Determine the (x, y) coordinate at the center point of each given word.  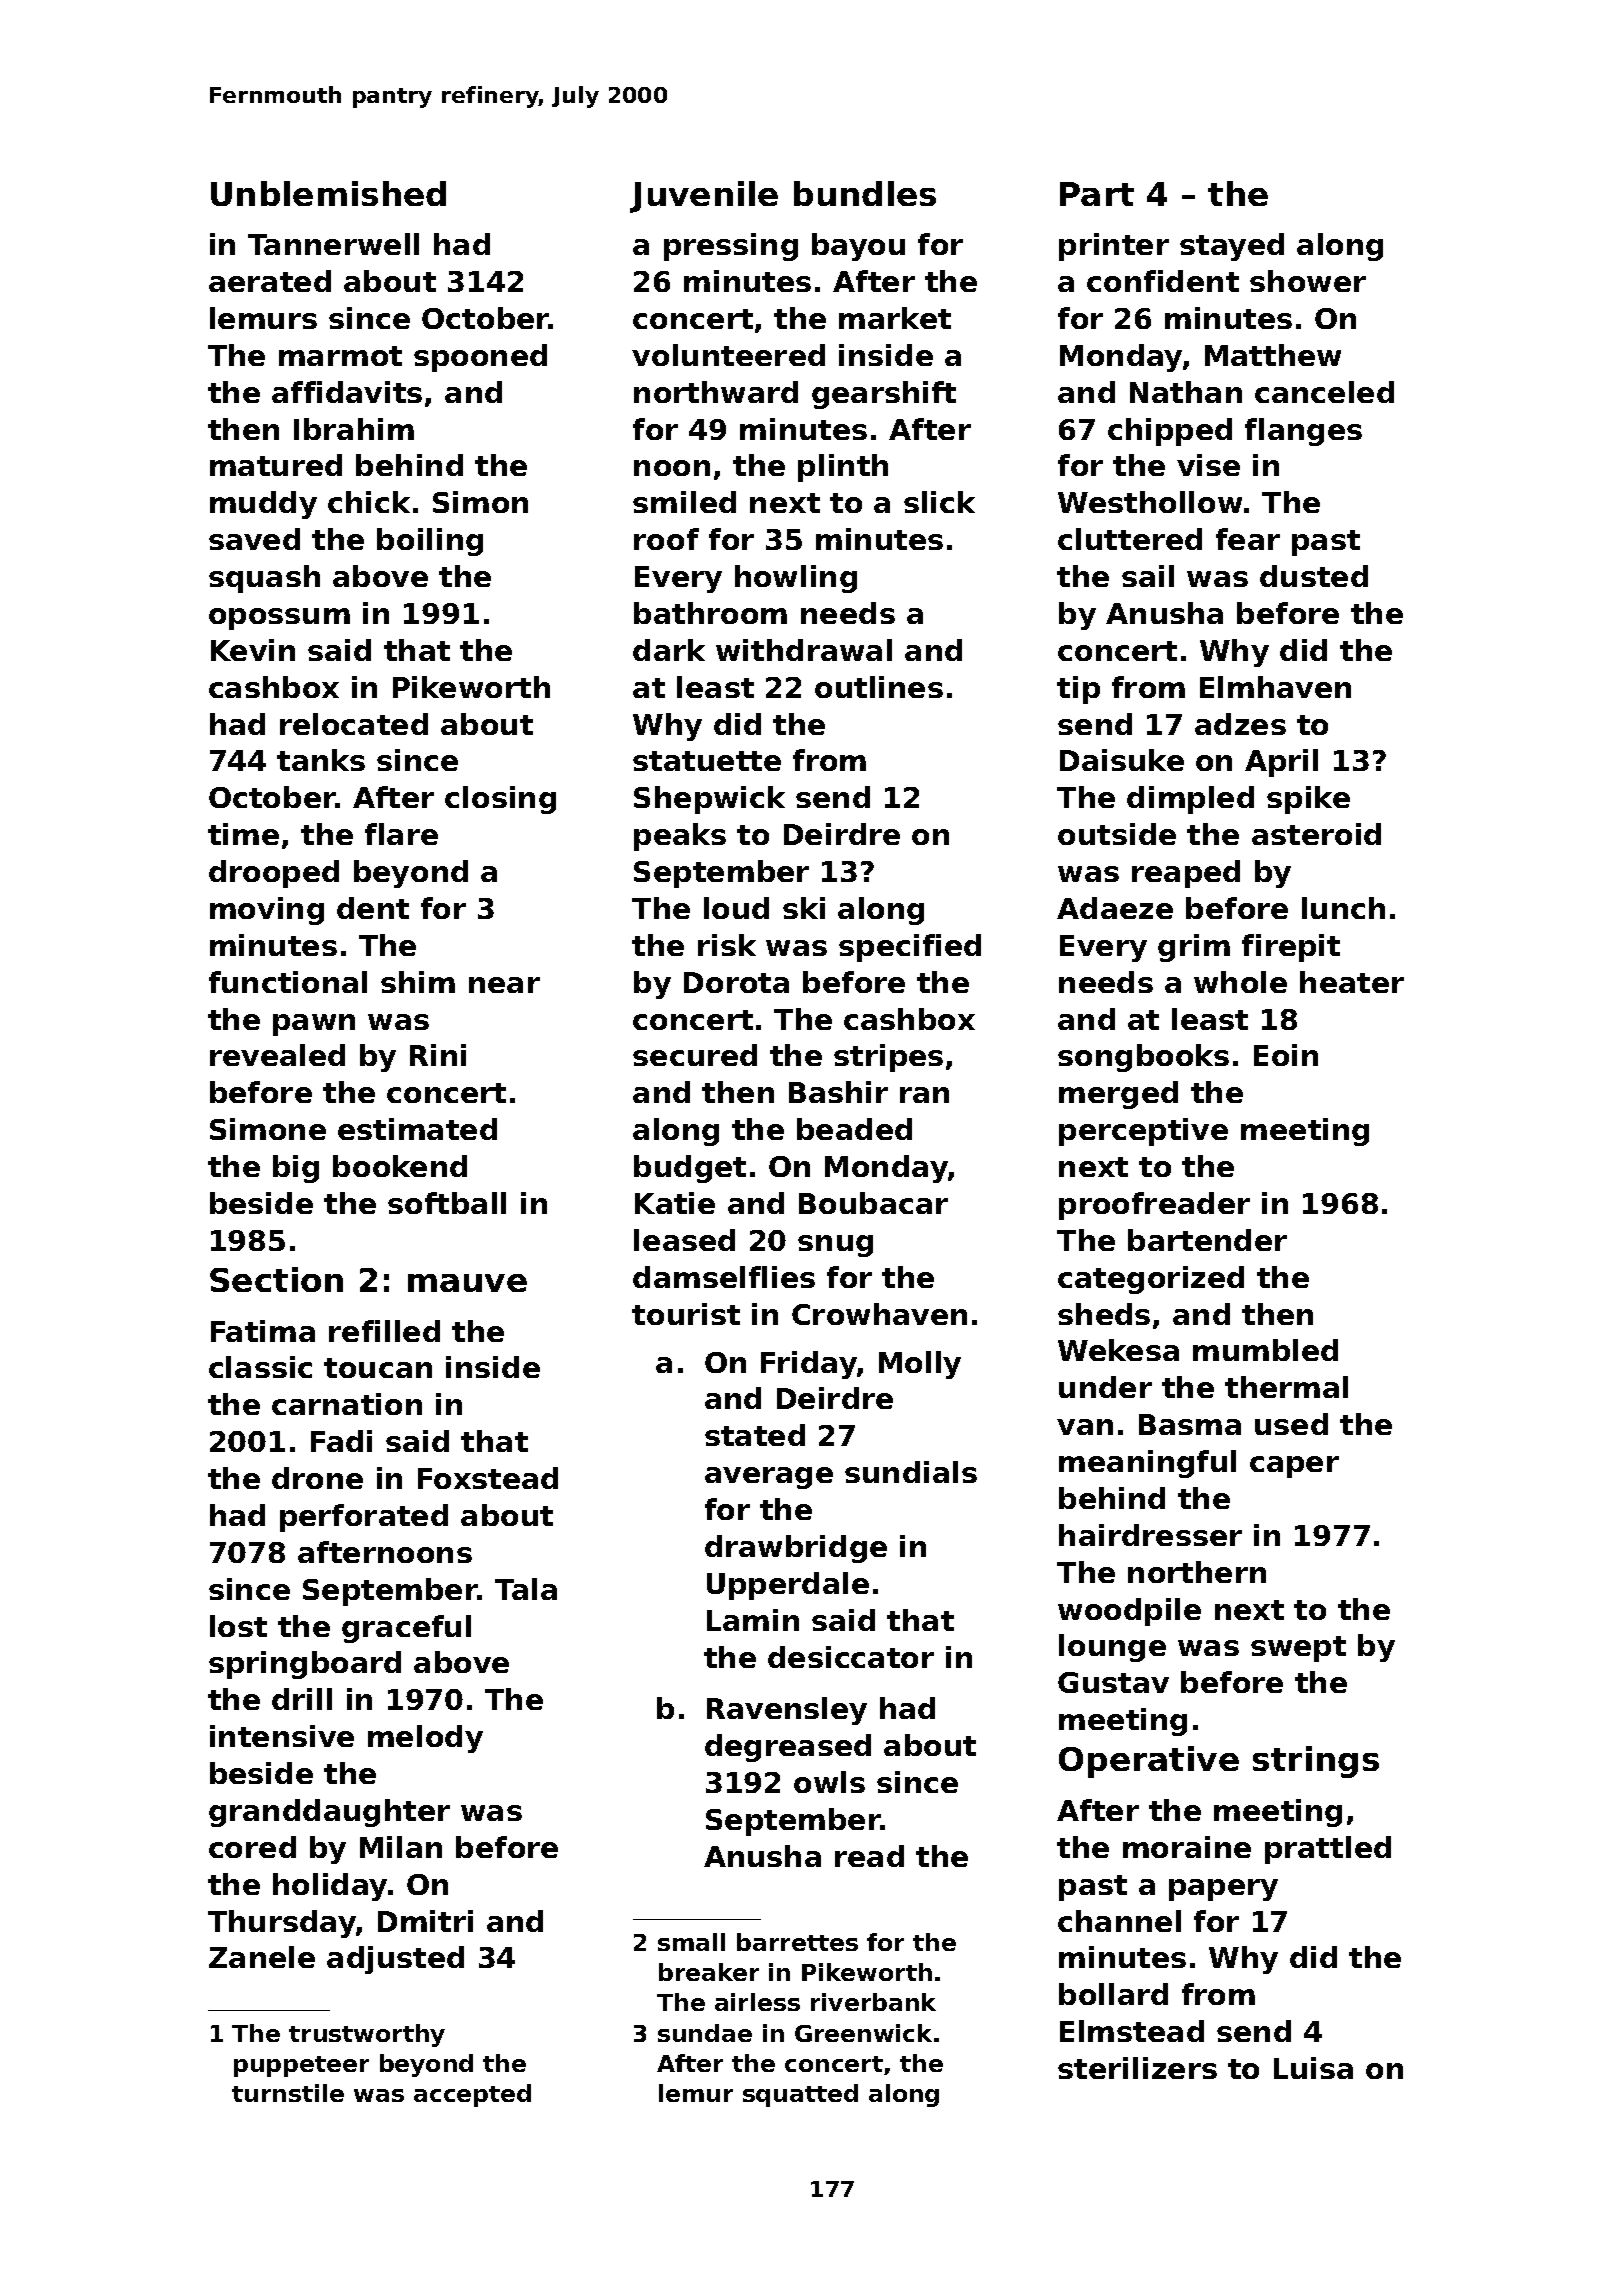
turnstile (288, 2093)
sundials (911, 1472)
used (1291, 1424)
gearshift (884, 395)
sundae (705, 2033)
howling (796, 579)
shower (1308, 281)
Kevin (253, 650)
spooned (480, 358)
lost (238, 1626)
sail (1148, 576)
